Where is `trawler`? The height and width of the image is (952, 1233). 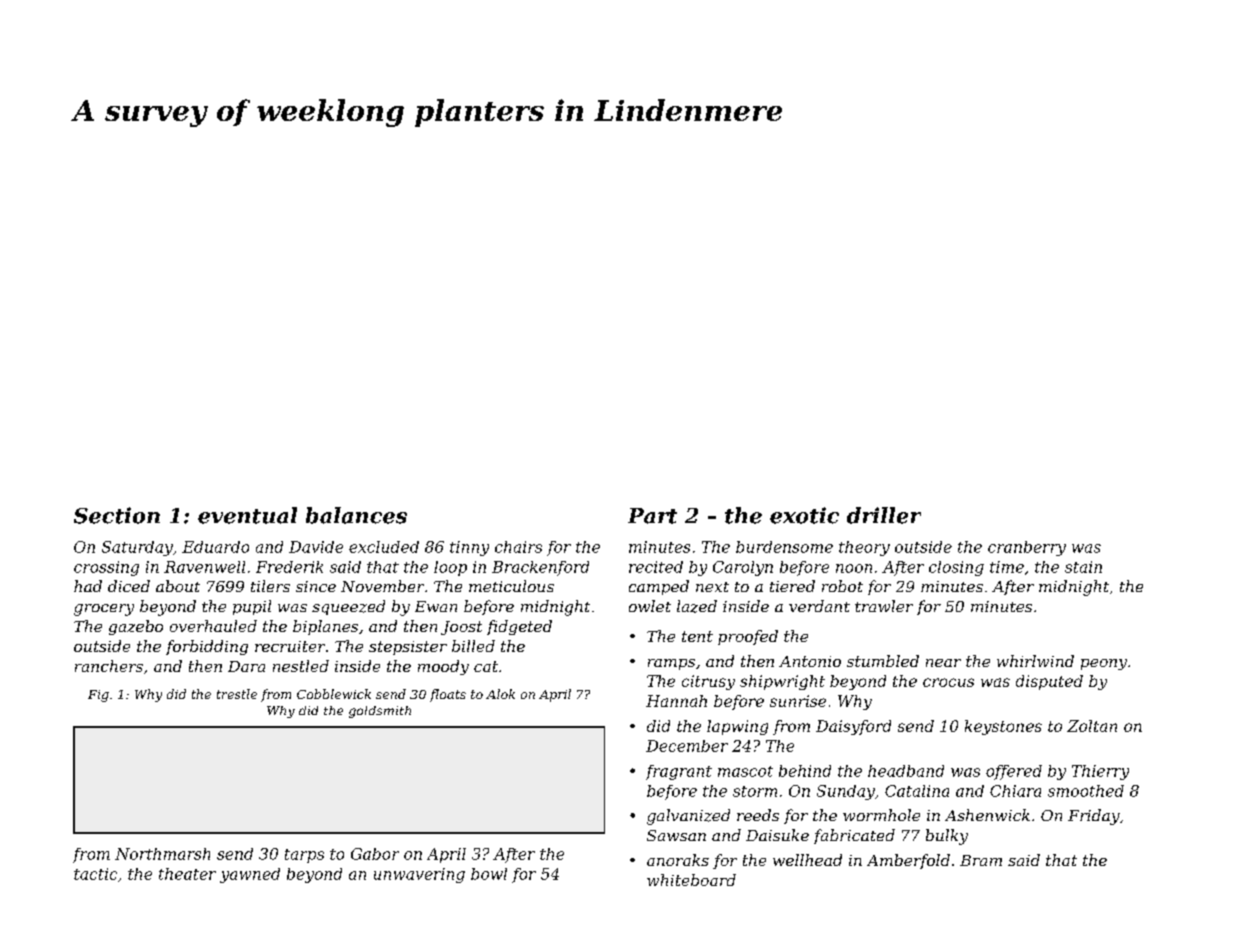
trawler is located at coordinates (884, 606).
